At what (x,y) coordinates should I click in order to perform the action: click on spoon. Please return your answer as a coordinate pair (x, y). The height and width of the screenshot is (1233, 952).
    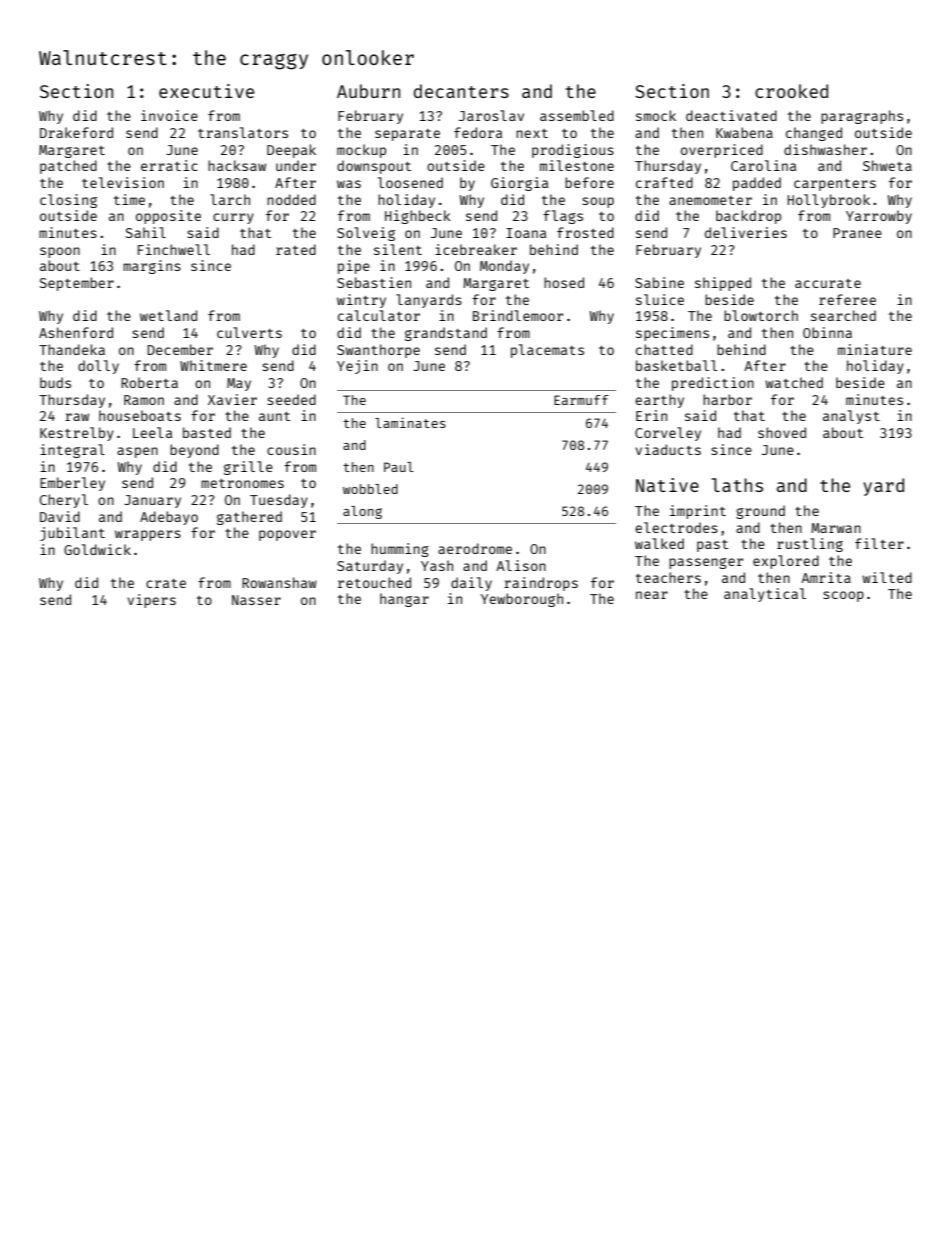
    Looking at the image, I should click on (60, 252).
